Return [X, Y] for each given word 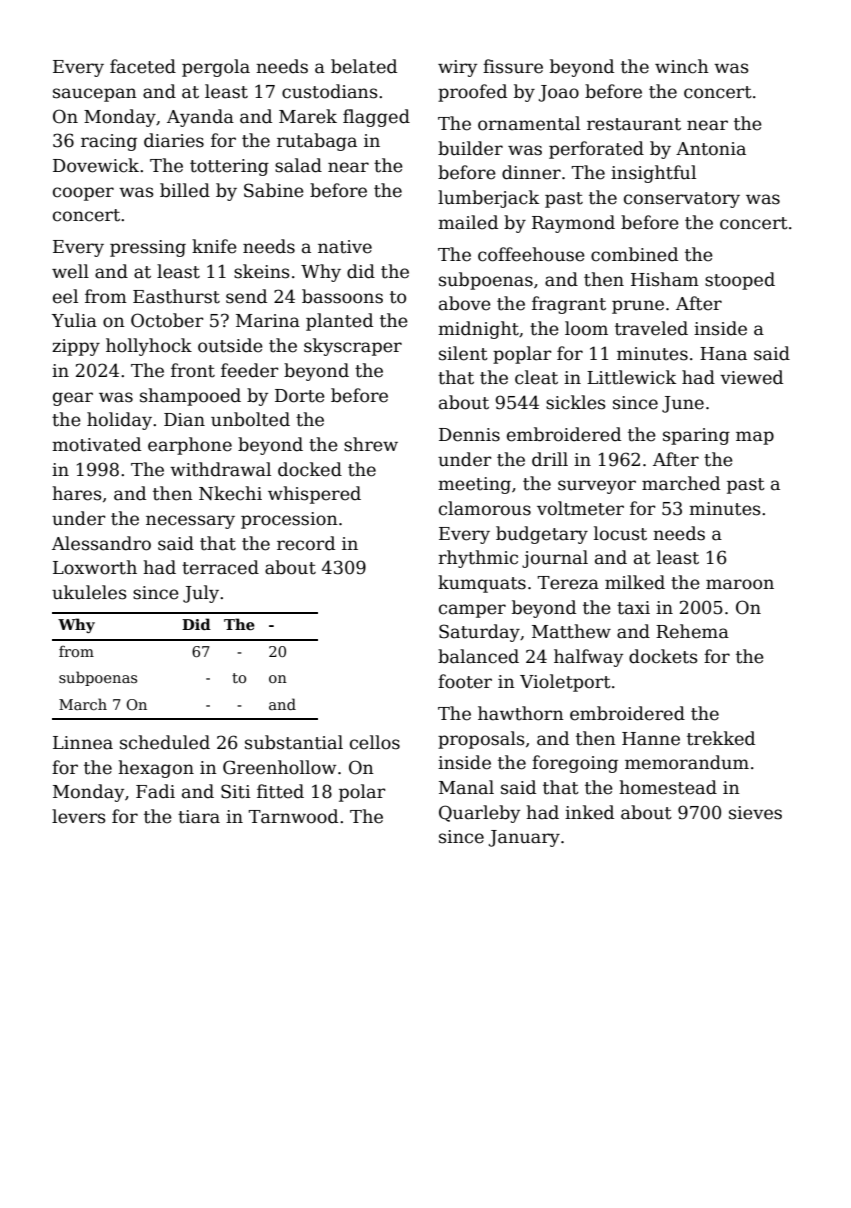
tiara [199, 817]
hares [77, 493]
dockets [663, 656]
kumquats [482, 584]
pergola [216, 68]
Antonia [711, 149]
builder [470, 148]
